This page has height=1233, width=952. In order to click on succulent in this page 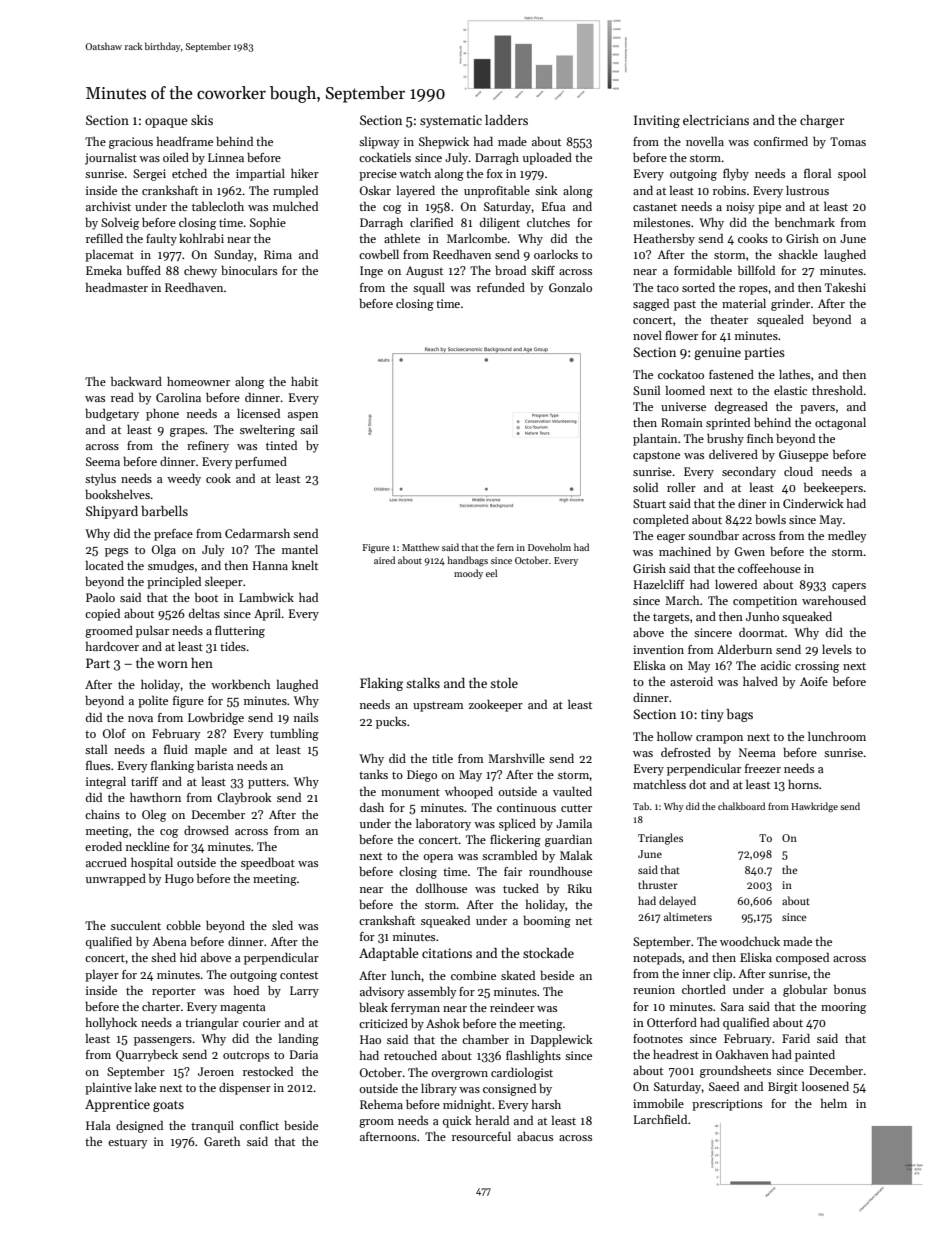, I will do `click(136, 925)`.
